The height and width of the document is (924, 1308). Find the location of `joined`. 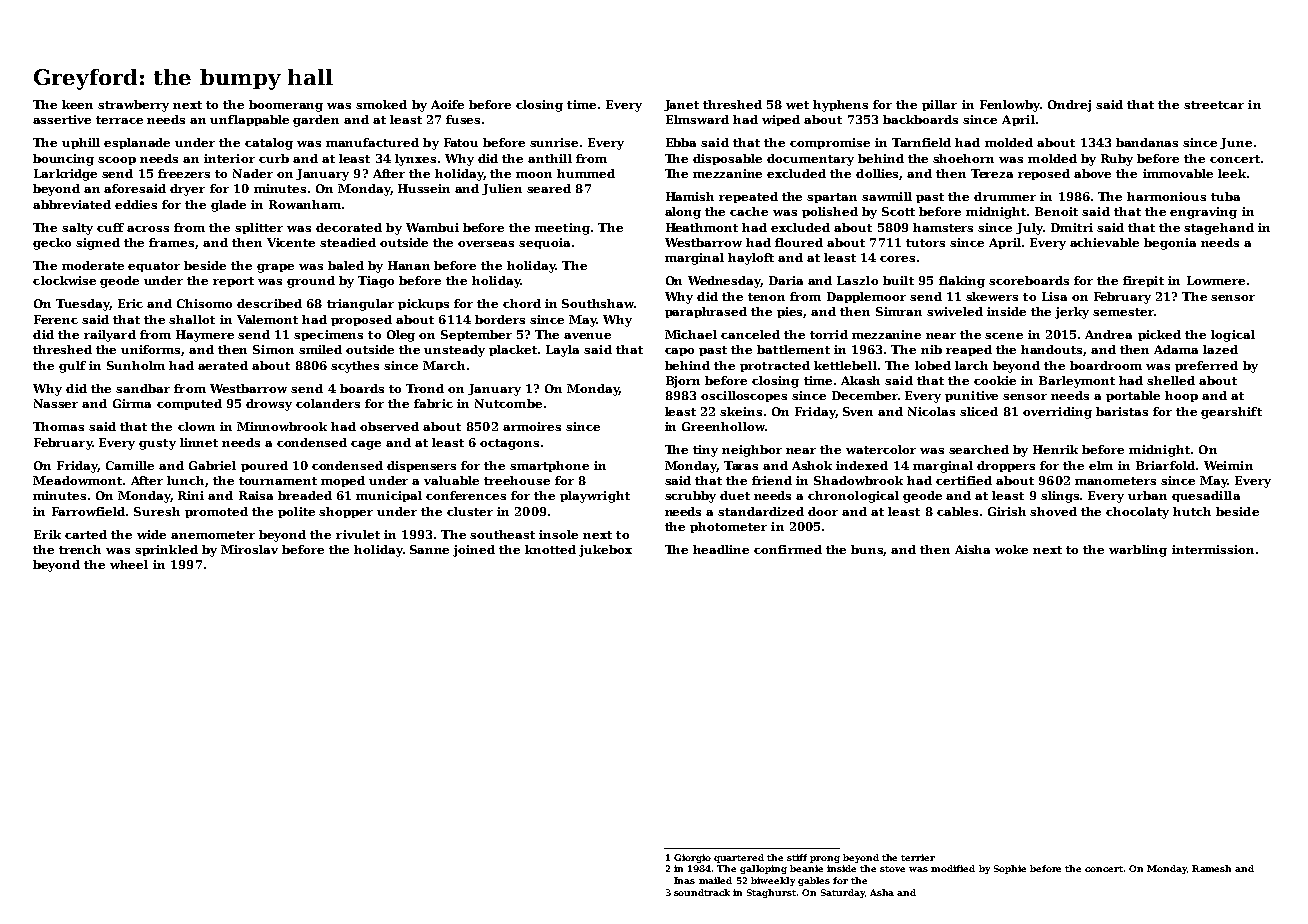

joined is located at coordinates (474, 551).
